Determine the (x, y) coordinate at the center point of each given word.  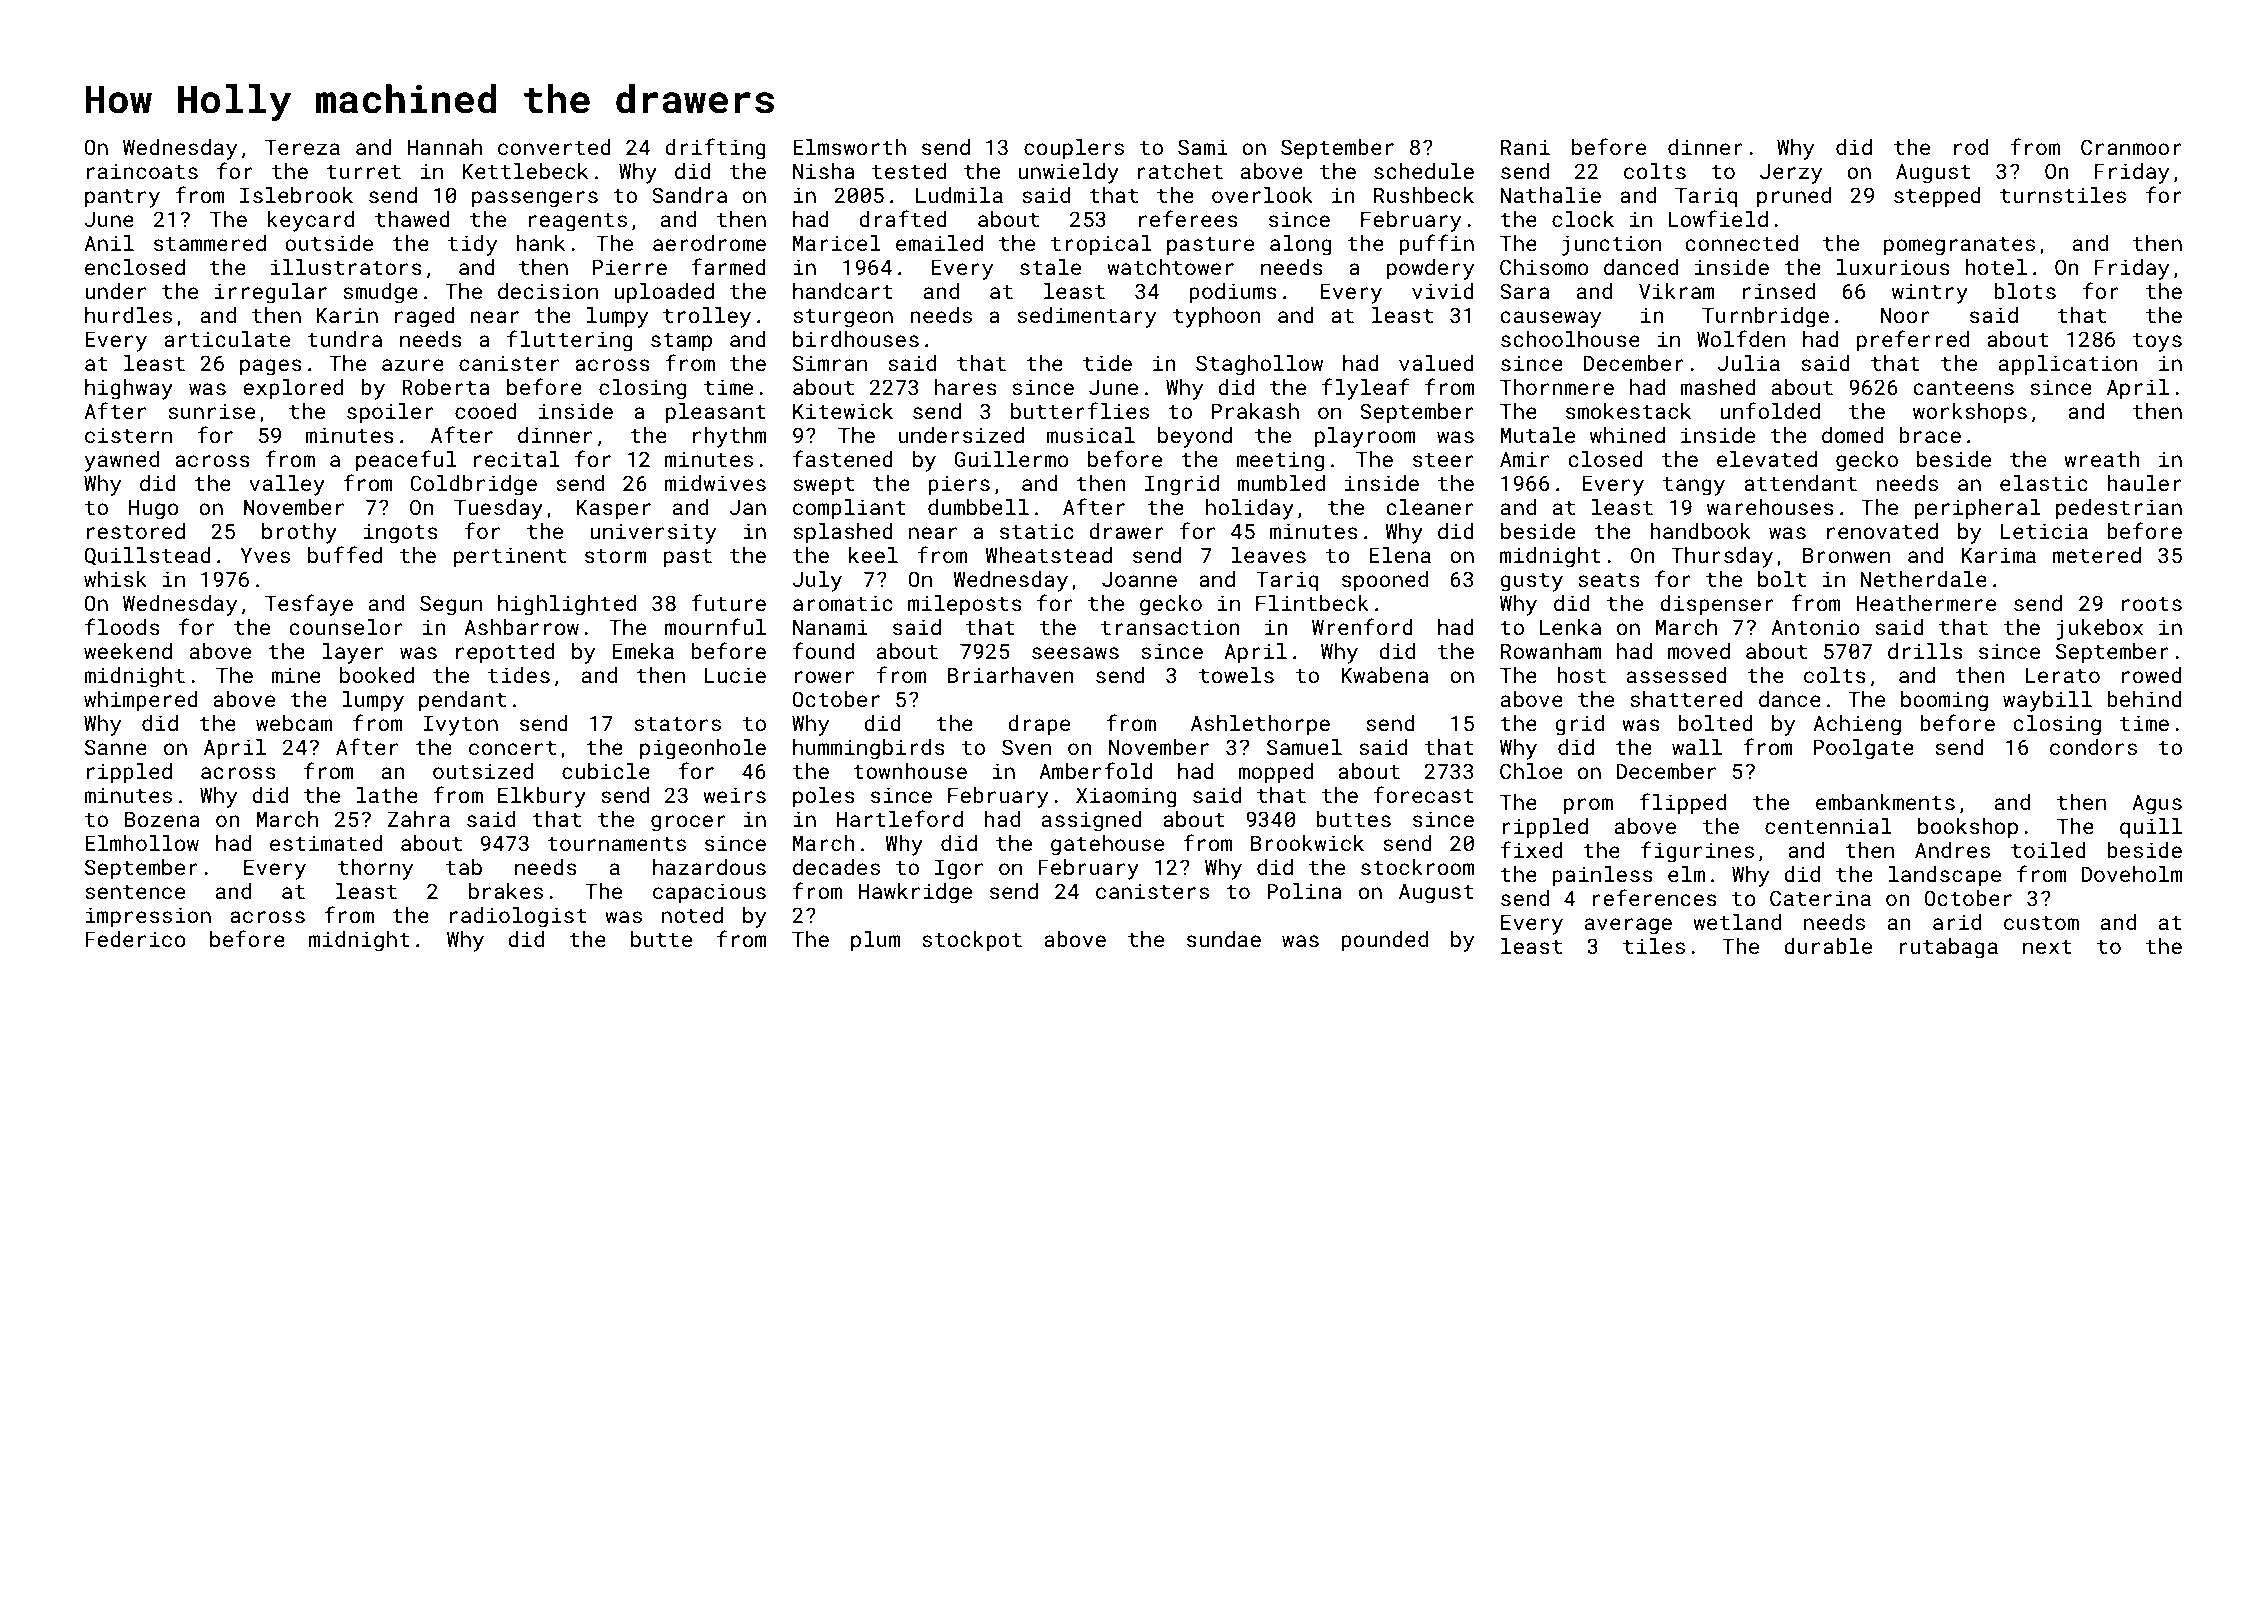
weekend (128, 651)
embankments (1885, 802)
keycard (310, 221)
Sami (1203, 147)
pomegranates (1959, 246)
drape (1039, 725)
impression (148, 917)
